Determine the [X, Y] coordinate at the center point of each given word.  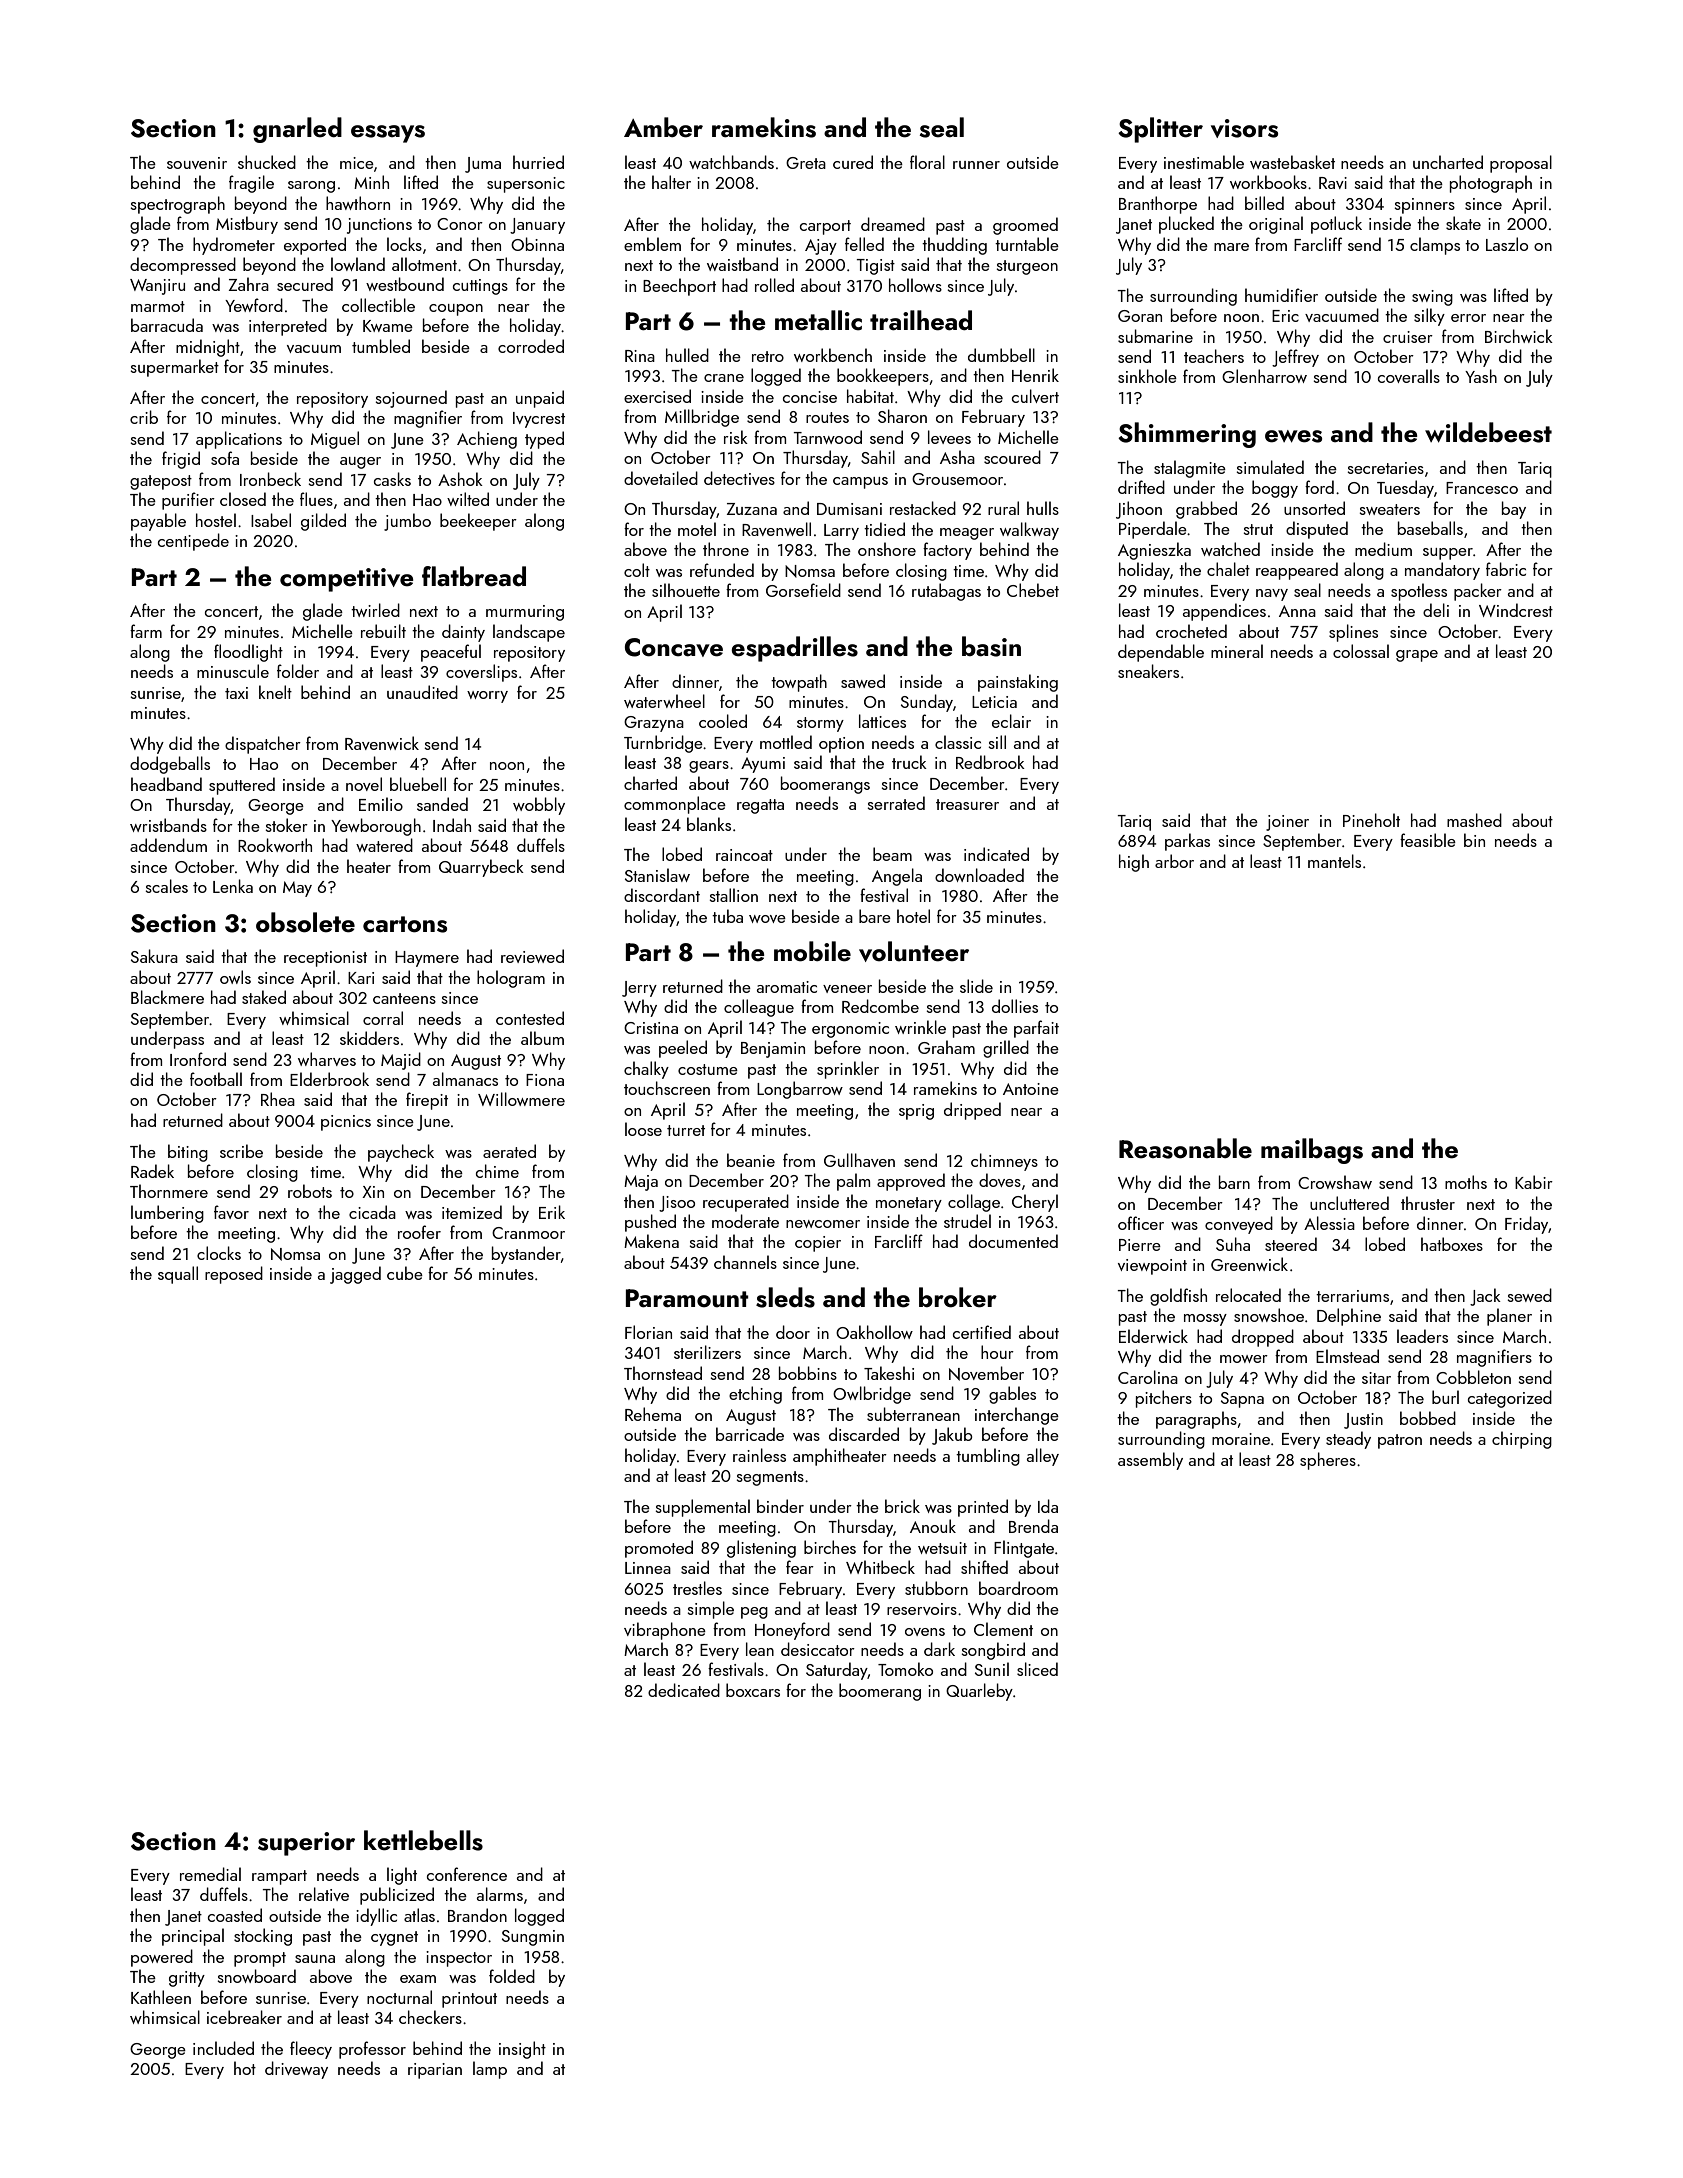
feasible [1428, 840]
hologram [511, 979]
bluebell [418, 784]
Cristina [651, 1028]
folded [512, 1976]
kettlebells [423, 1840]
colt [637, 570]
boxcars [753, 1690]
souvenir [197, 163]
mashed [1474, 820]
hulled [687, 355]
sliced [1037, 1669]
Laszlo [1507, 244]
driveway [296, 2070]
